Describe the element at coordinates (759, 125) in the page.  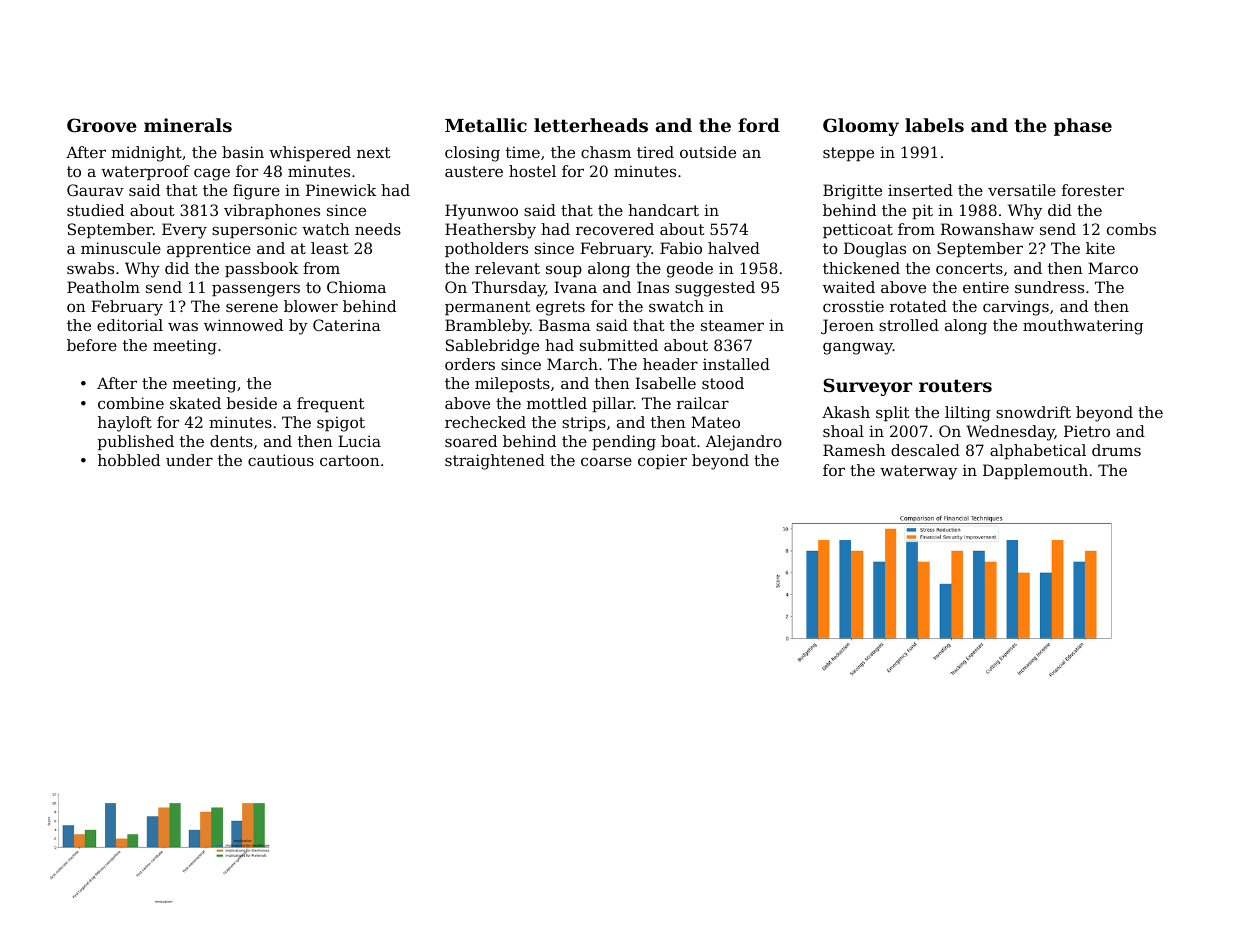
I see `ford` at that location.
